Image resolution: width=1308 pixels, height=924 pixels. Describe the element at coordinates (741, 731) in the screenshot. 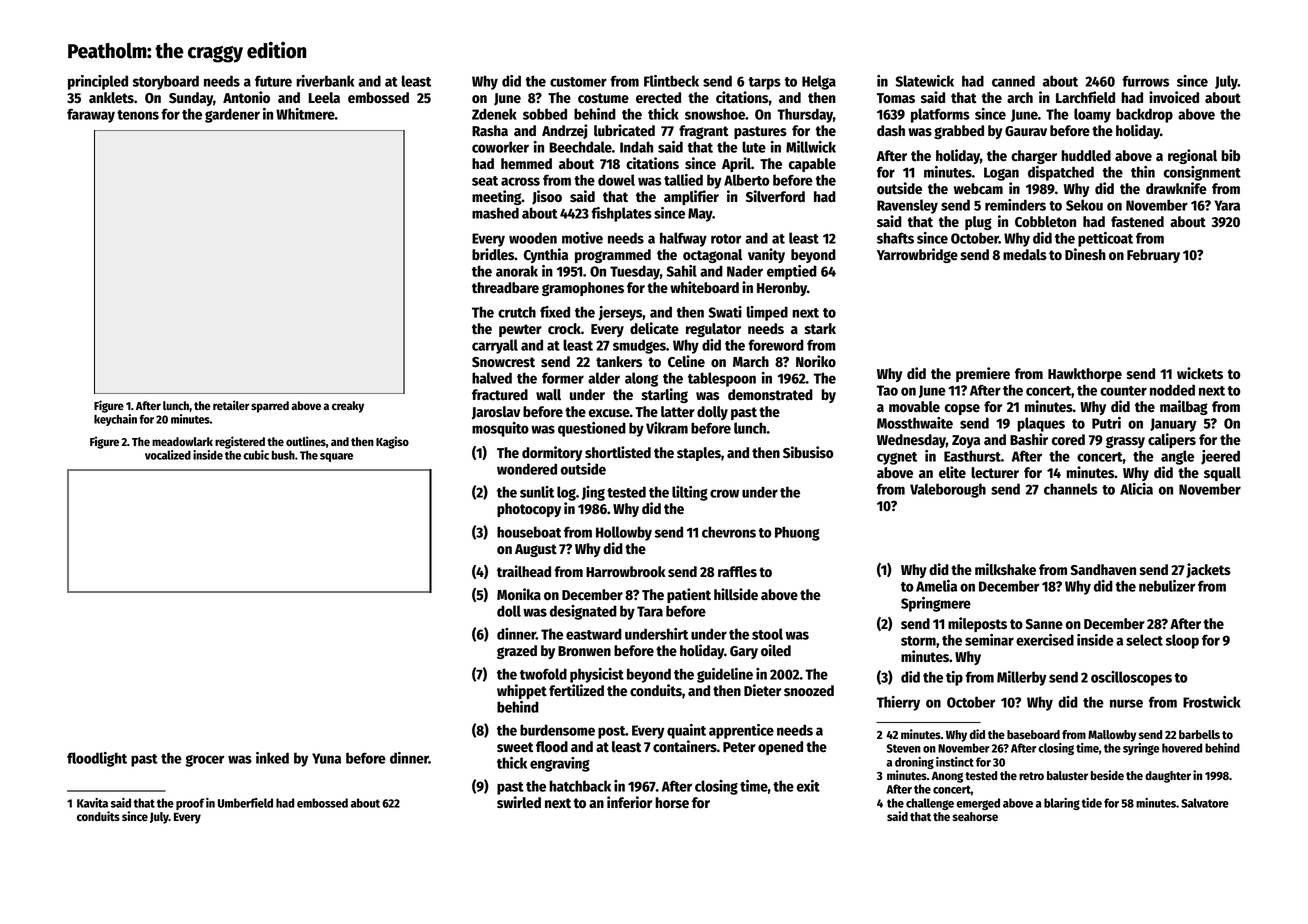

I see `apprentice` at that location.
